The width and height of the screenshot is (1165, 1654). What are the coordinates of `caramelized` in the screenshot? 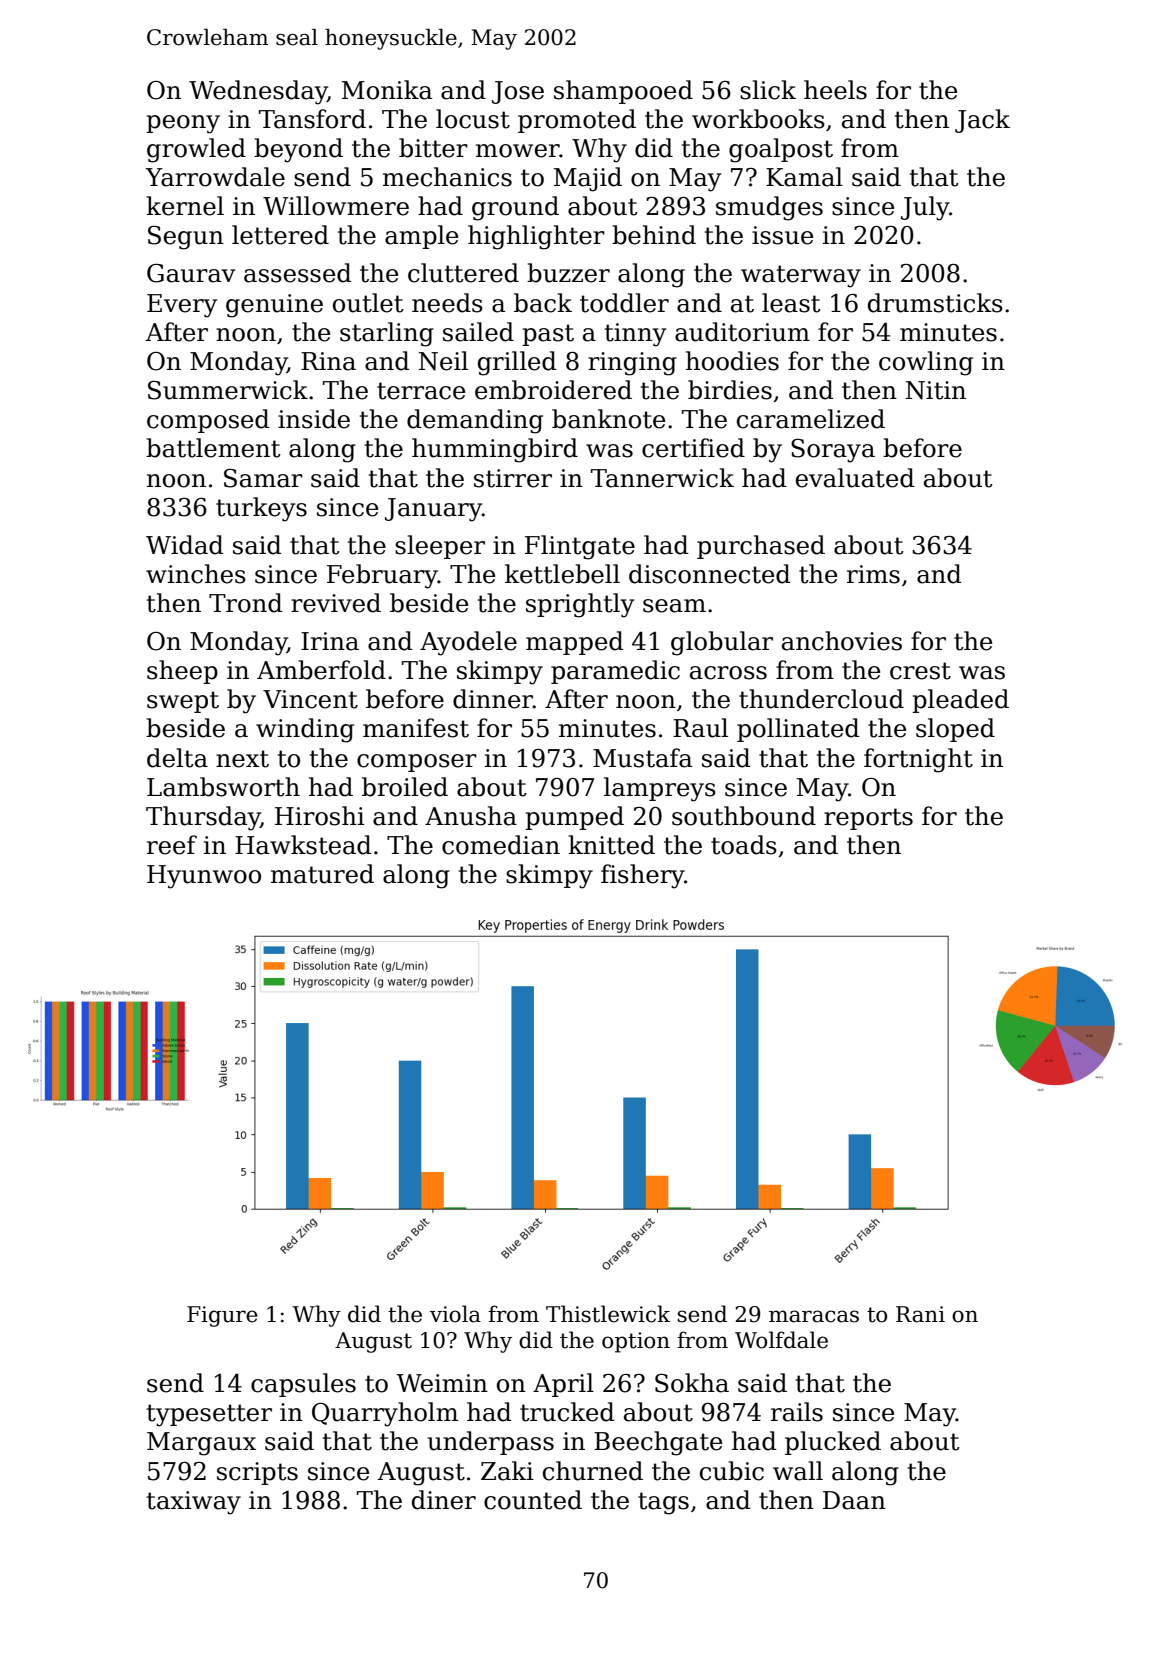 It's located at (811, 419).
